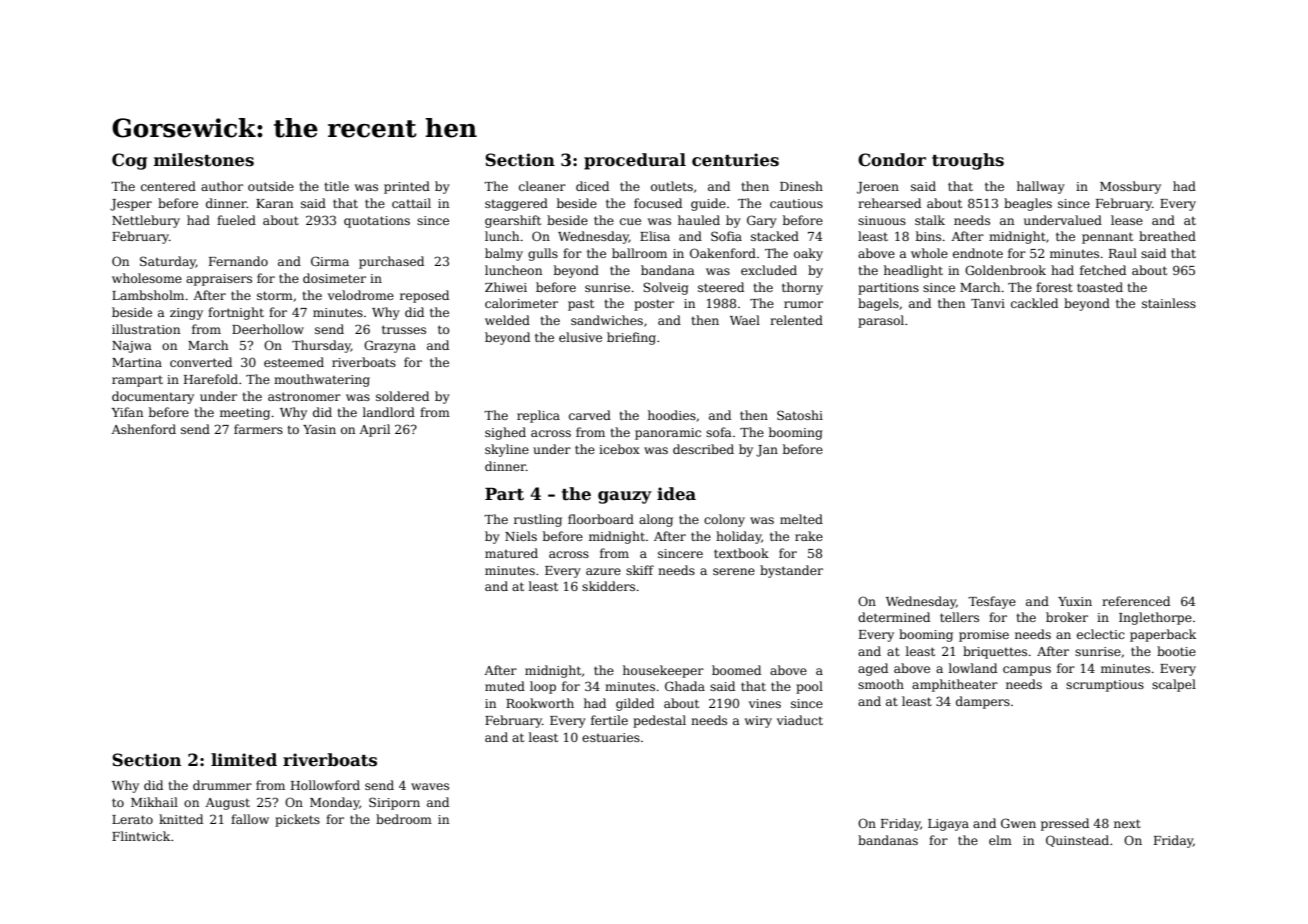 The image size is (1308, 924). What do you see at coordinates (325, 785) in the document?
I see `Hollowford` at bounding box center [325, 785].
